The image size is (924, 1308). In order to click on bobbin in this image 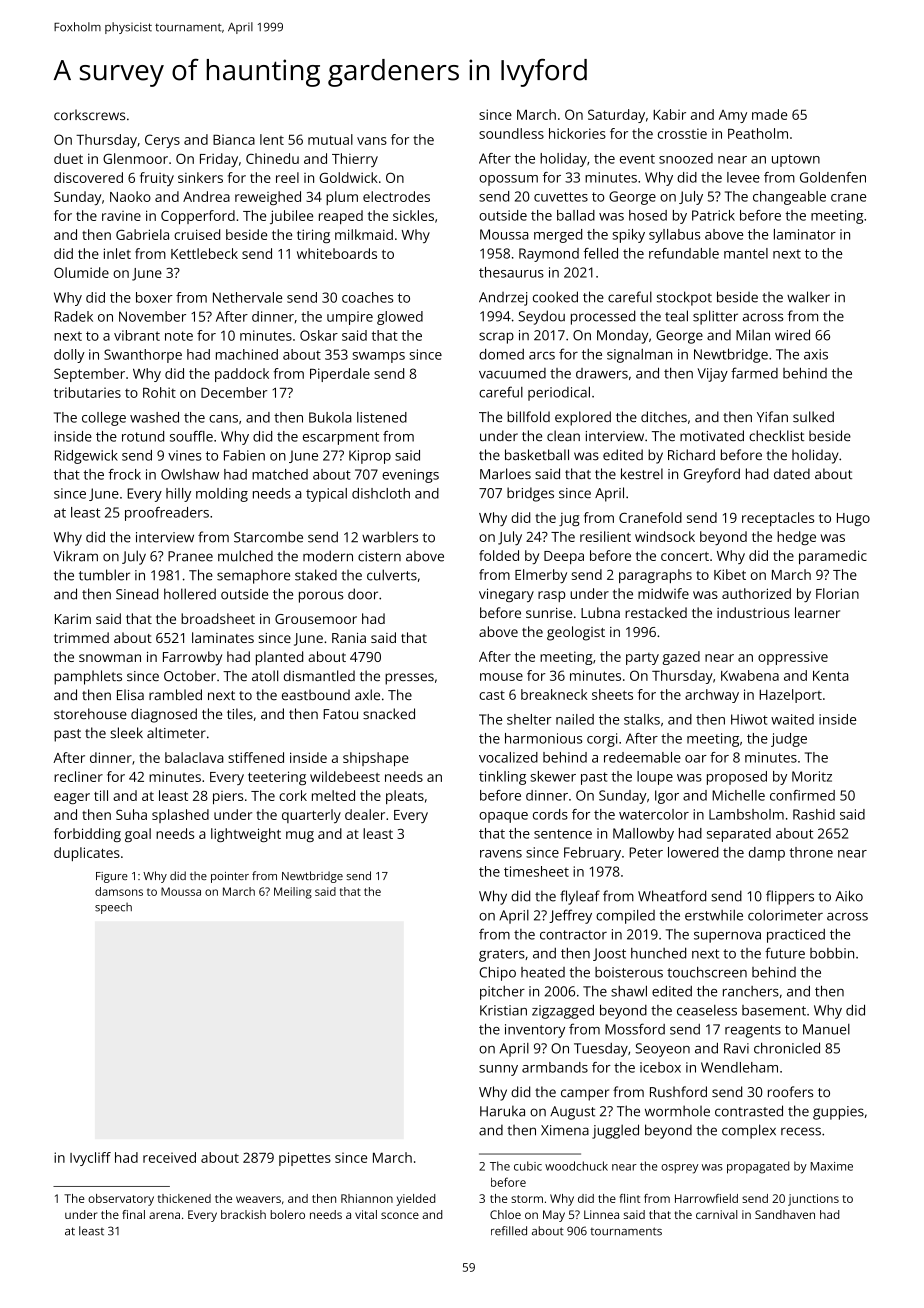, I will do `click(832, 953)`.
